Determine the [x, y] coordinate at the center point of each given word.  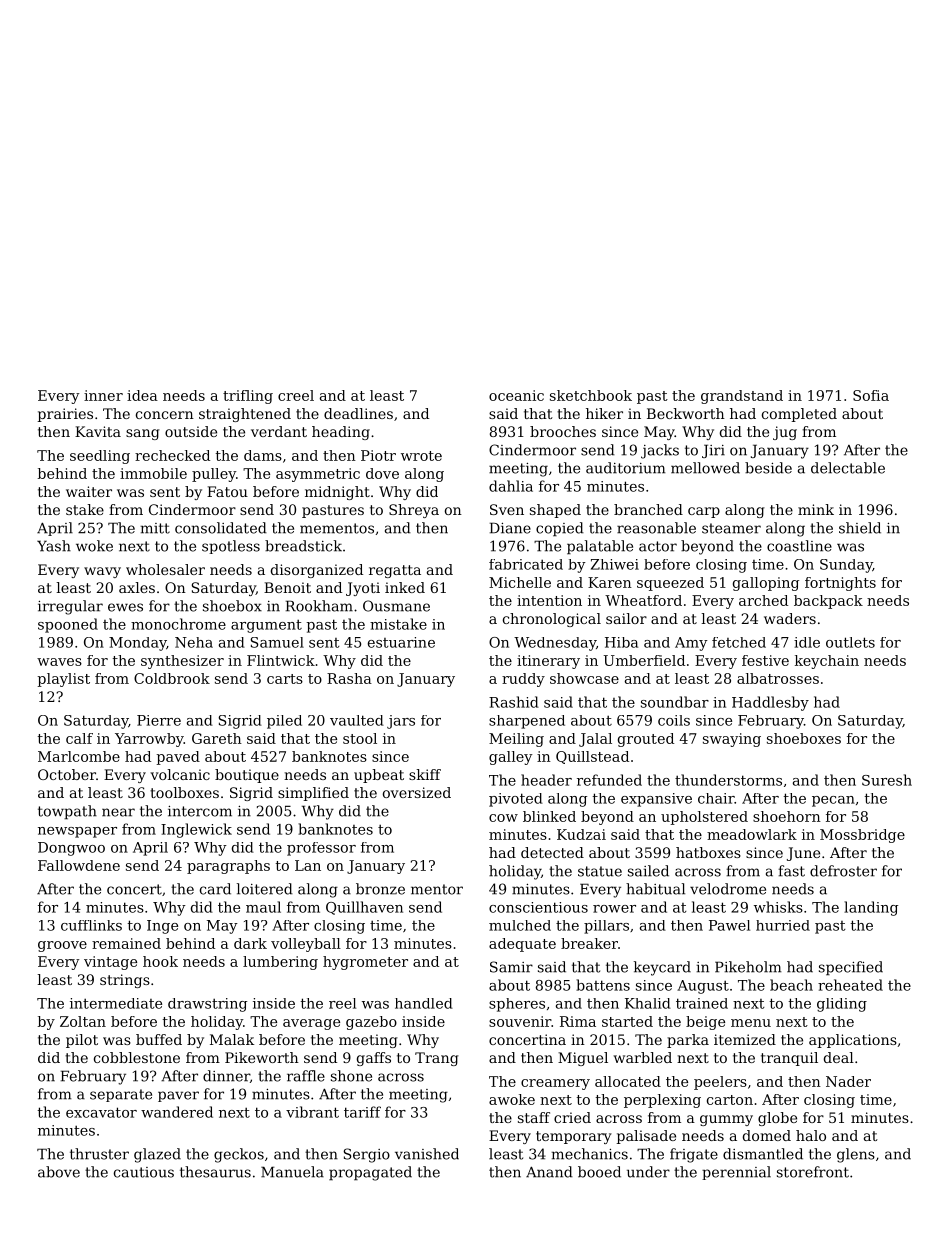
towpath [67, 812]
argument [266, 626]
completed [799, 415]
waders [790, 618]
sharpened [527, 722]
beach [791, 985]
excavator [101, 1112]
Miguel [583, 1059]
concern [165, 415]
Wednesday [555, 644]
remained [126, 943]
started [627, 1021]
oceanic [516, 395]
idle [807, 642]
